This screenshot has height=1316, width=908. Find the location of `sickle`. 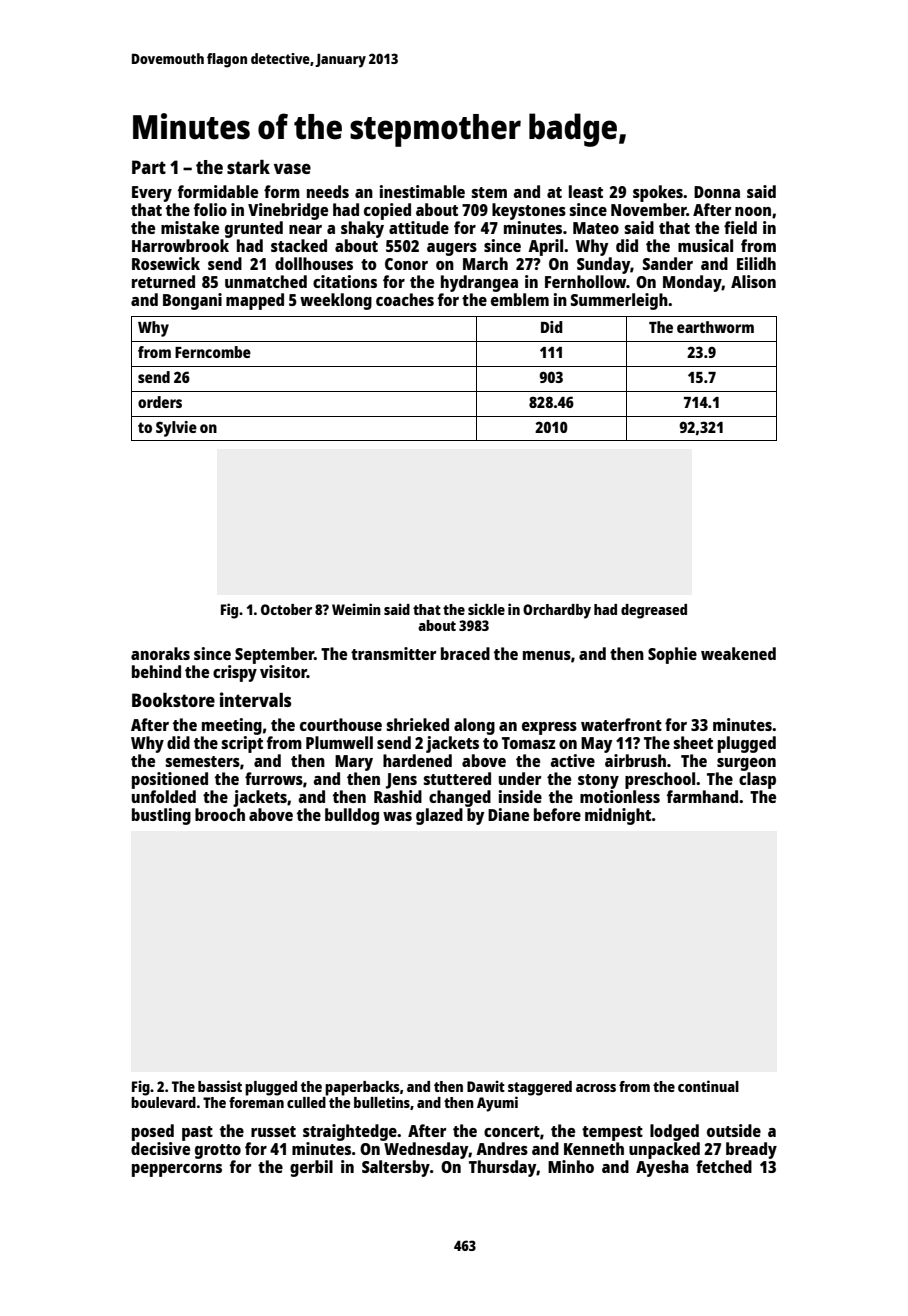

sickle is located at coordinates (486, 609).
